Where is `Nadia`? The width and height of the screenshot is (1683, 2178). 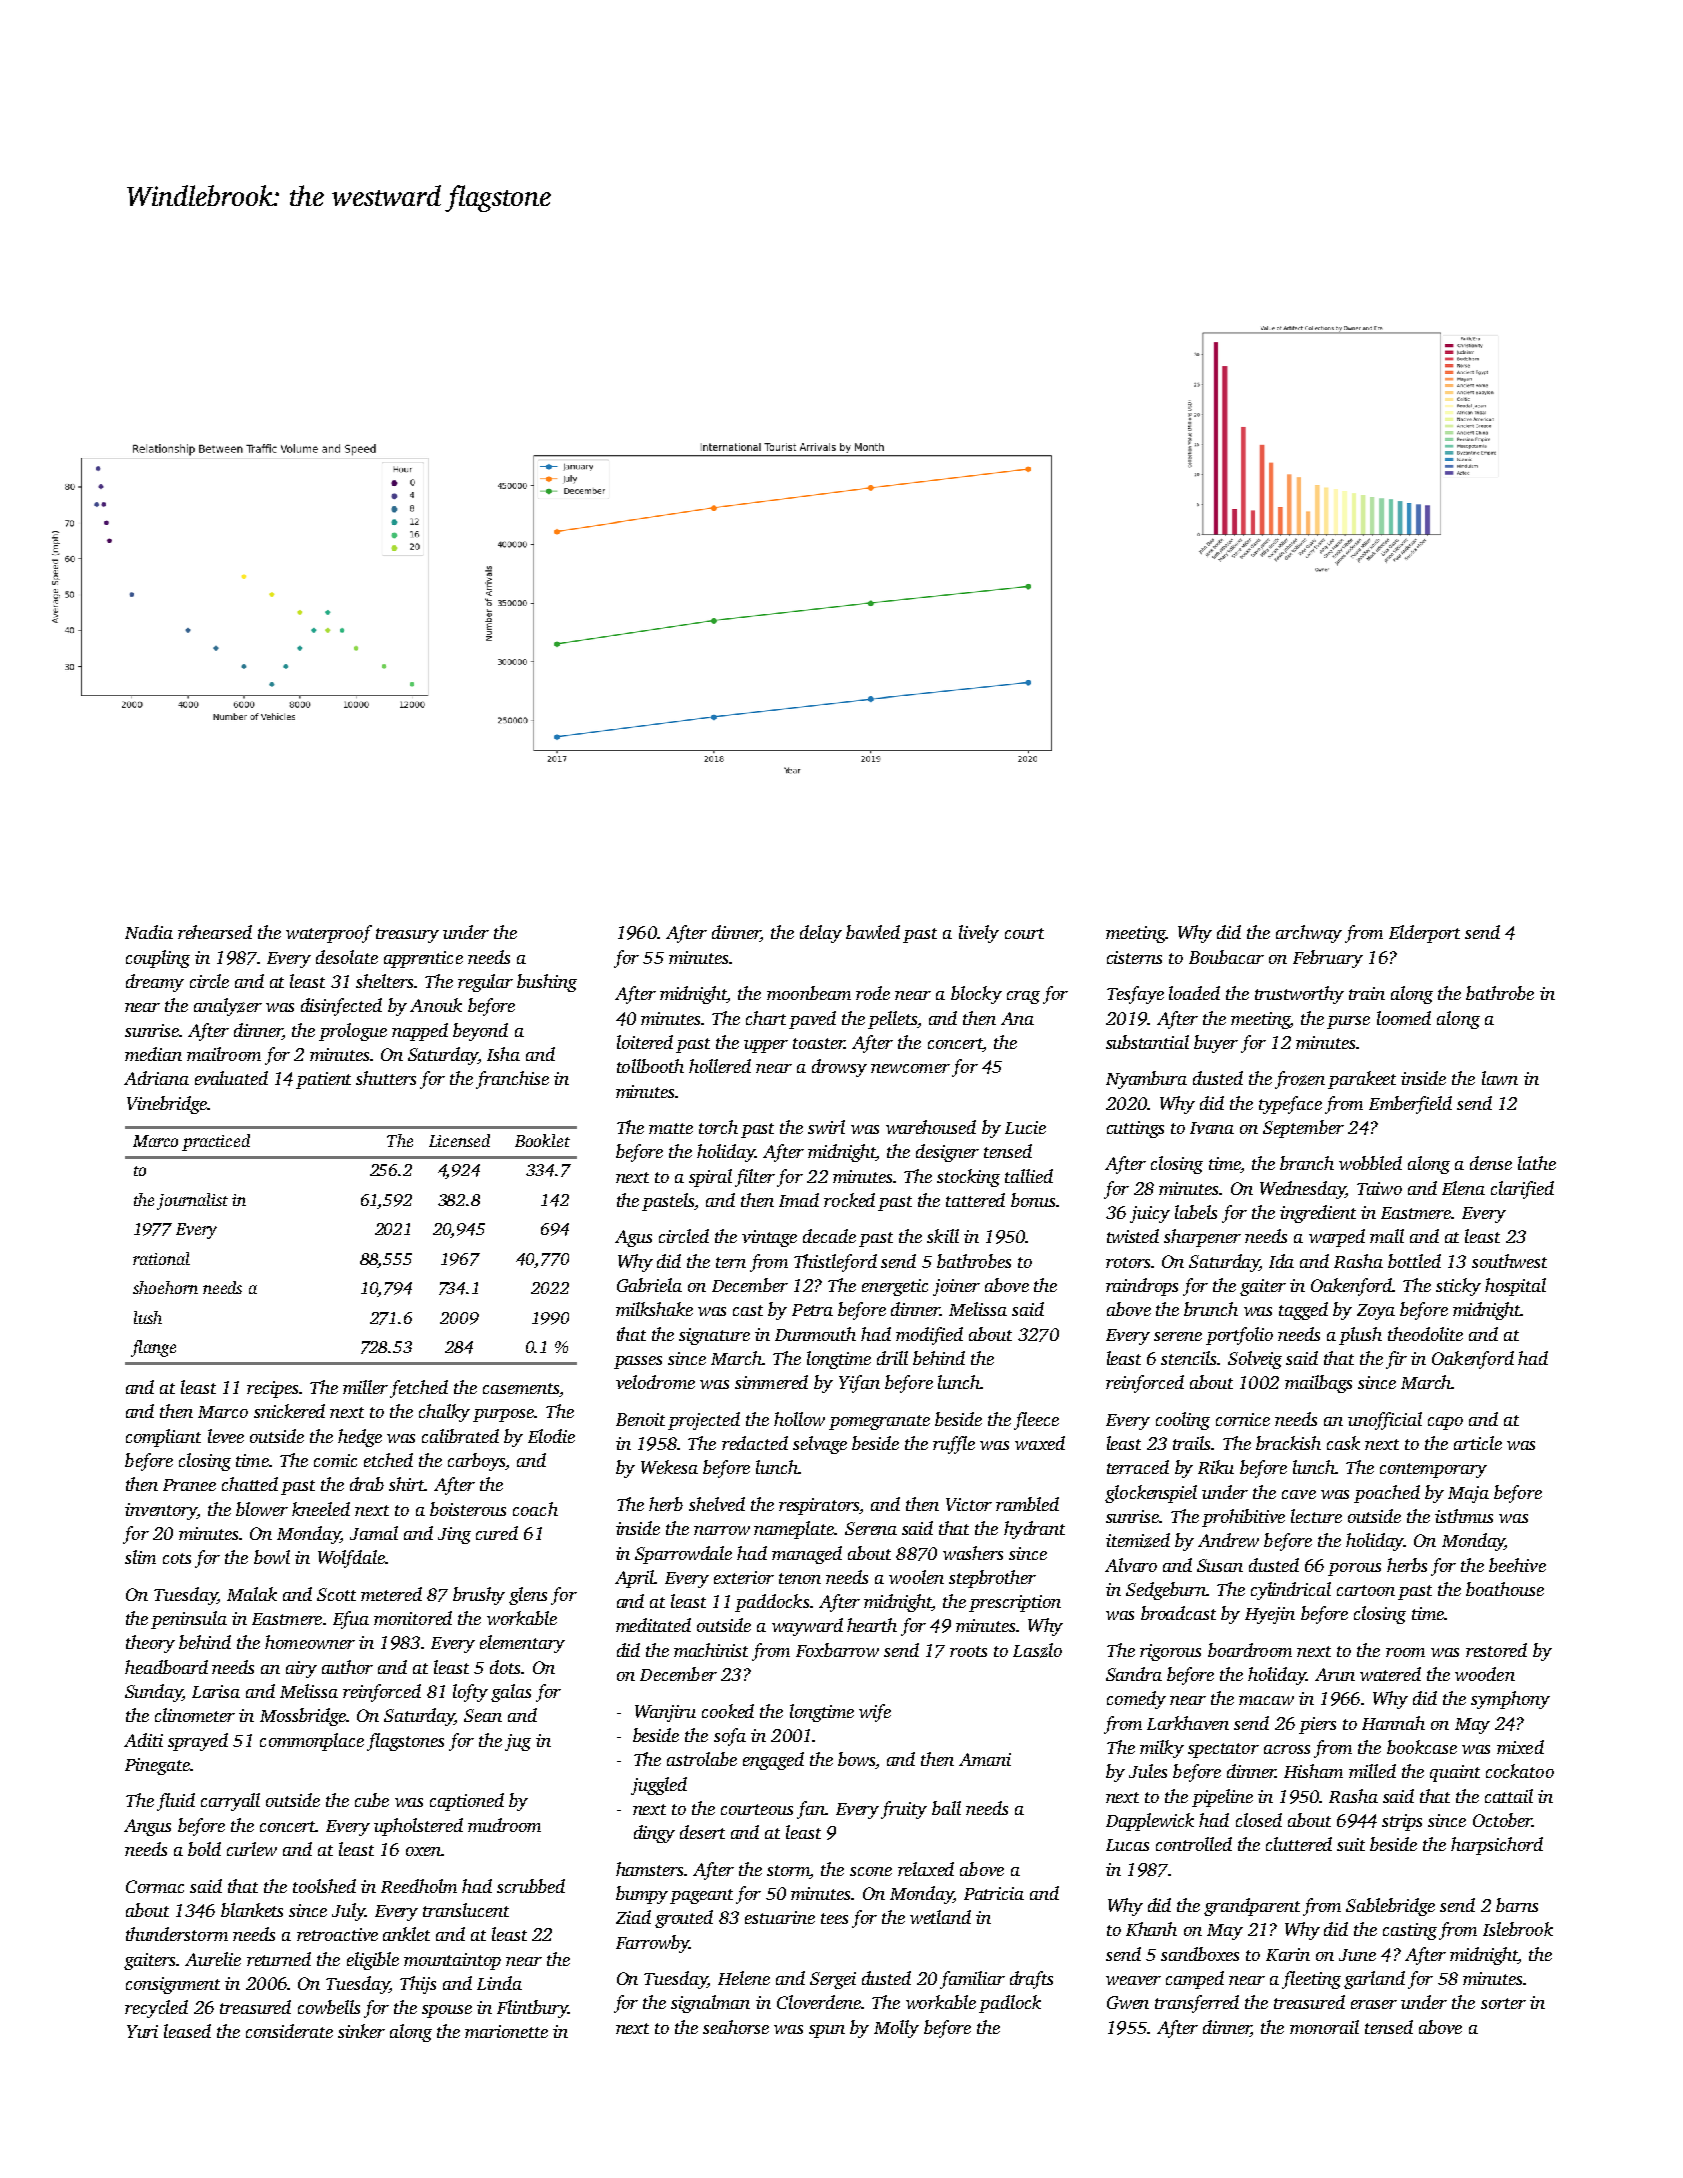
Nadia is located at coordinates (149, 932).
